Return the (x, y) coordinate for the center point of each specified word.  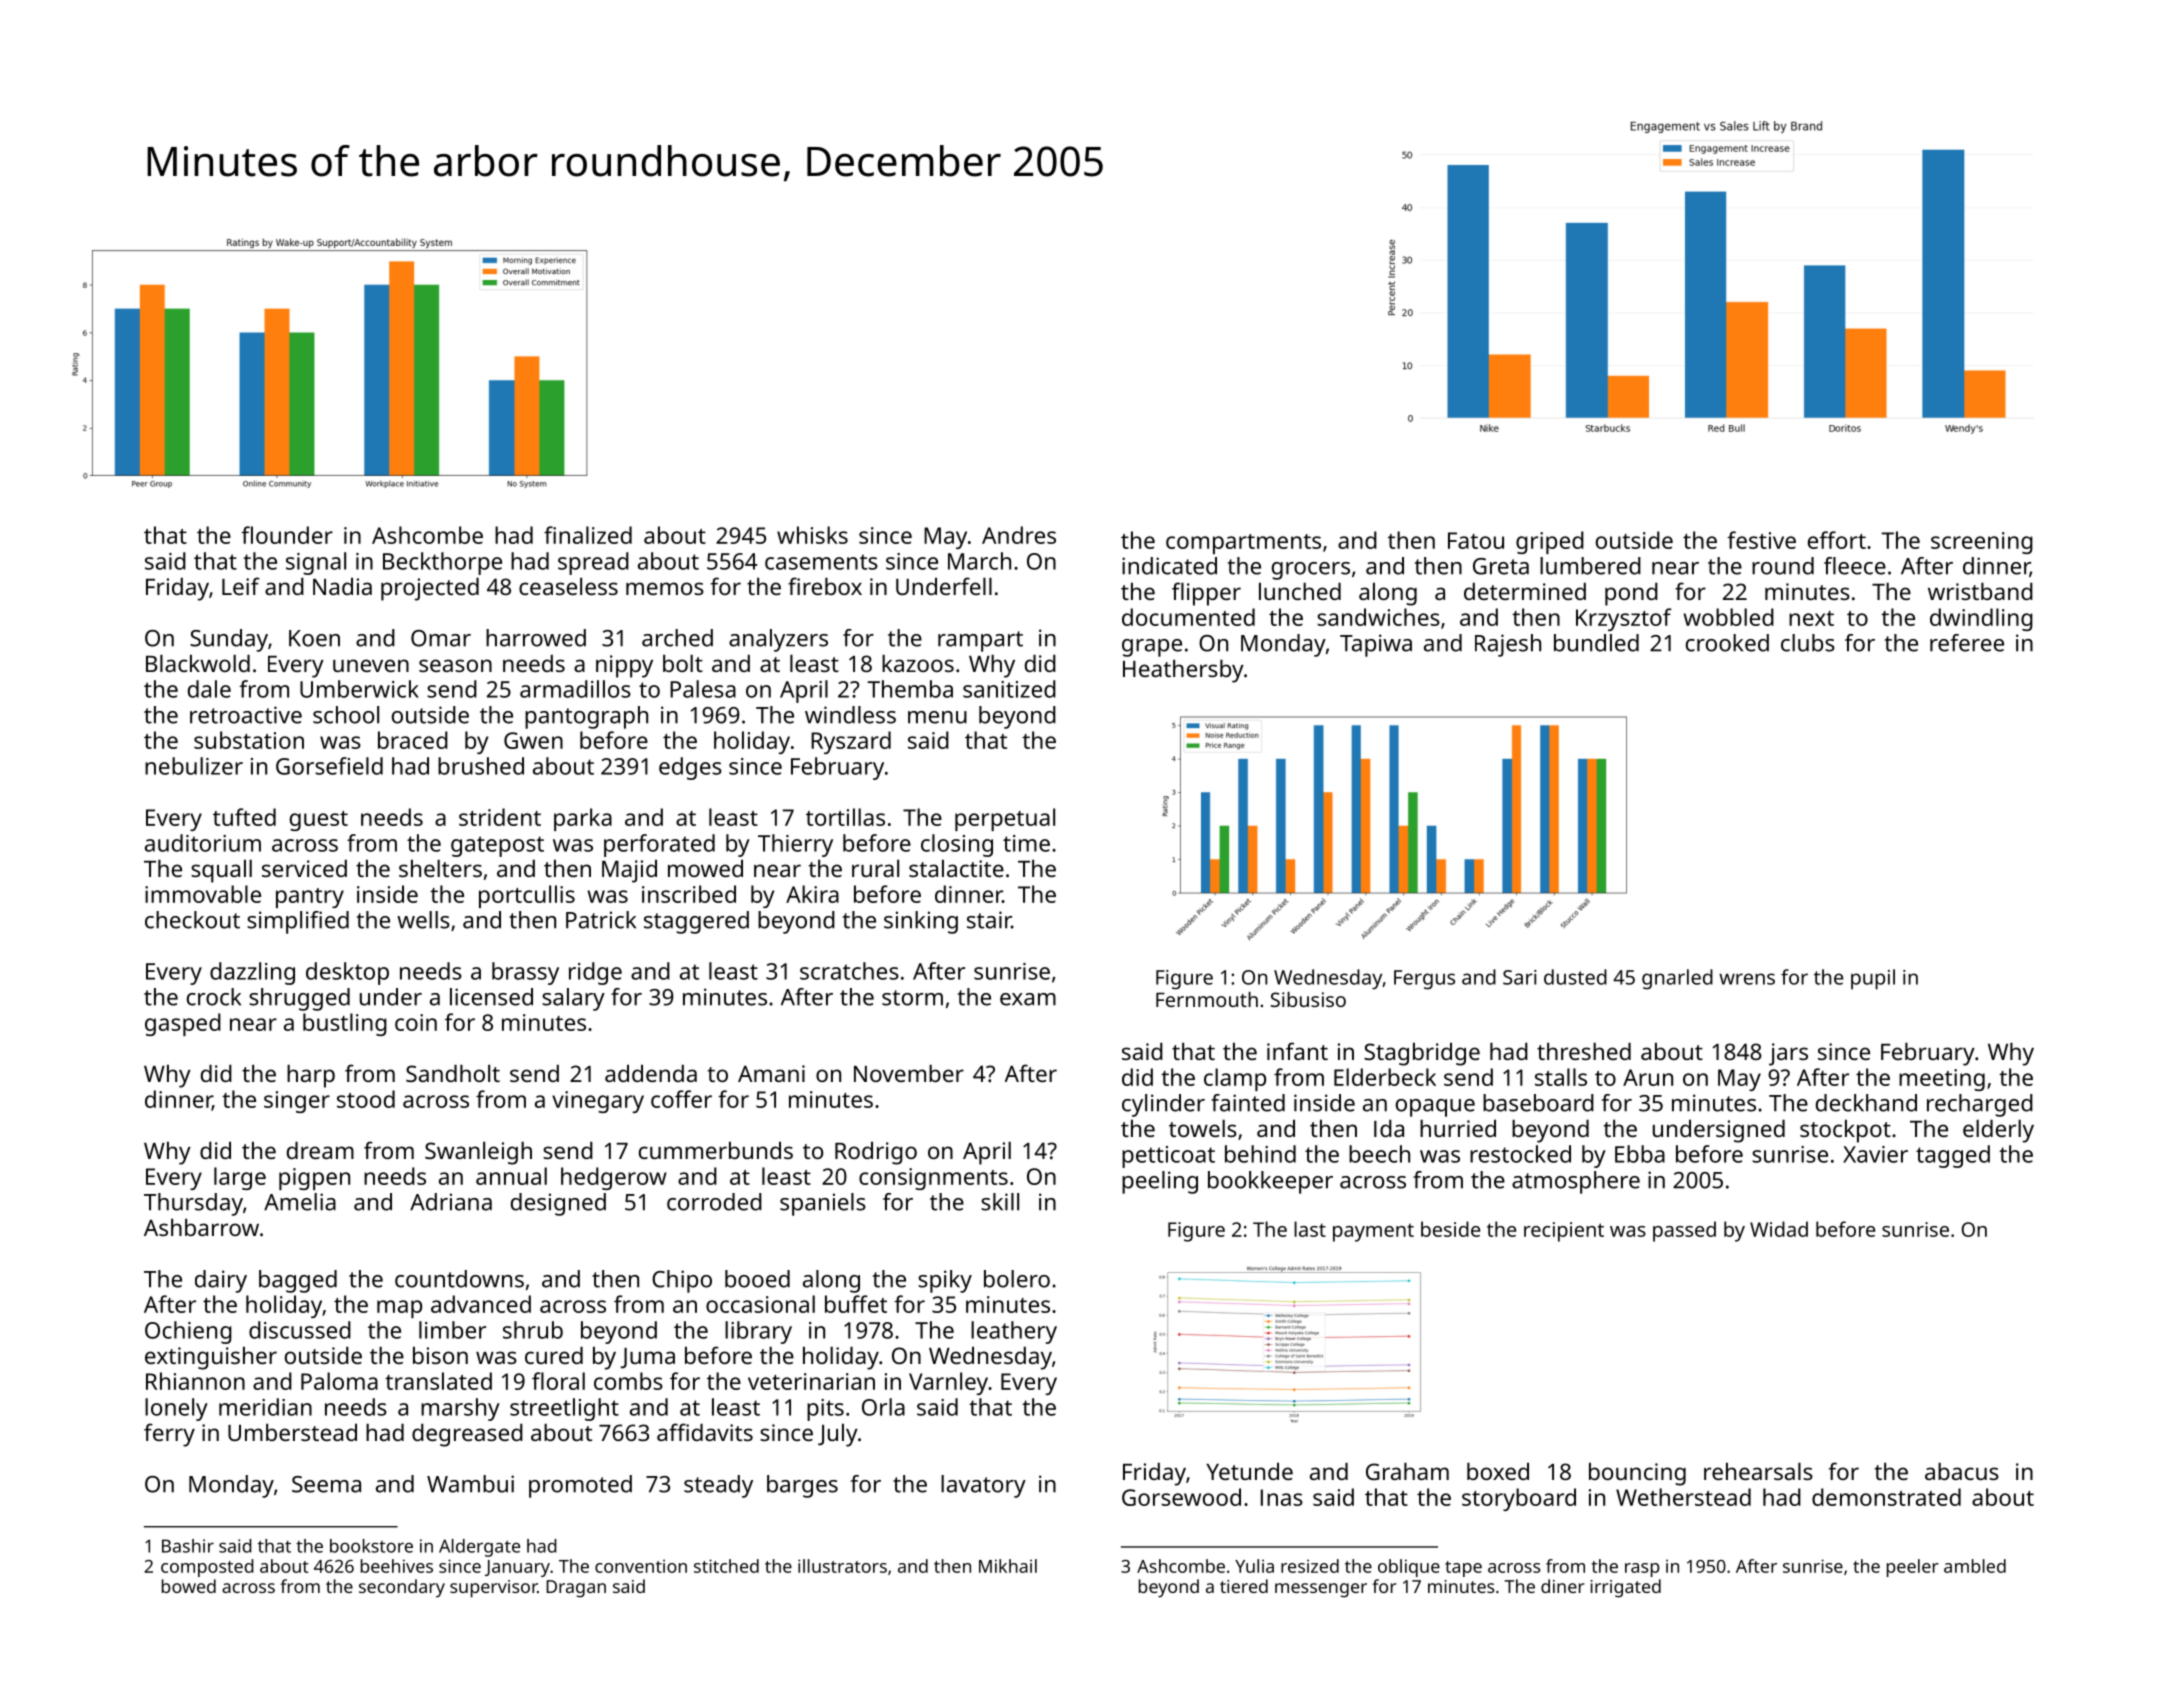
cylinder (1163, 1105)
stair (989, 920)
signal (316, 563)
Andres (1019, 535)
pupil (1873, 979)
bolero (1017, 1279)
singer (297, 1102)
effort (1837, 540)
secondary (402, 1588)
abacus (1962, 1471)
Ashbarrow (201, 1227)
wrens (1747, 979)
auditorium (203, 843)
